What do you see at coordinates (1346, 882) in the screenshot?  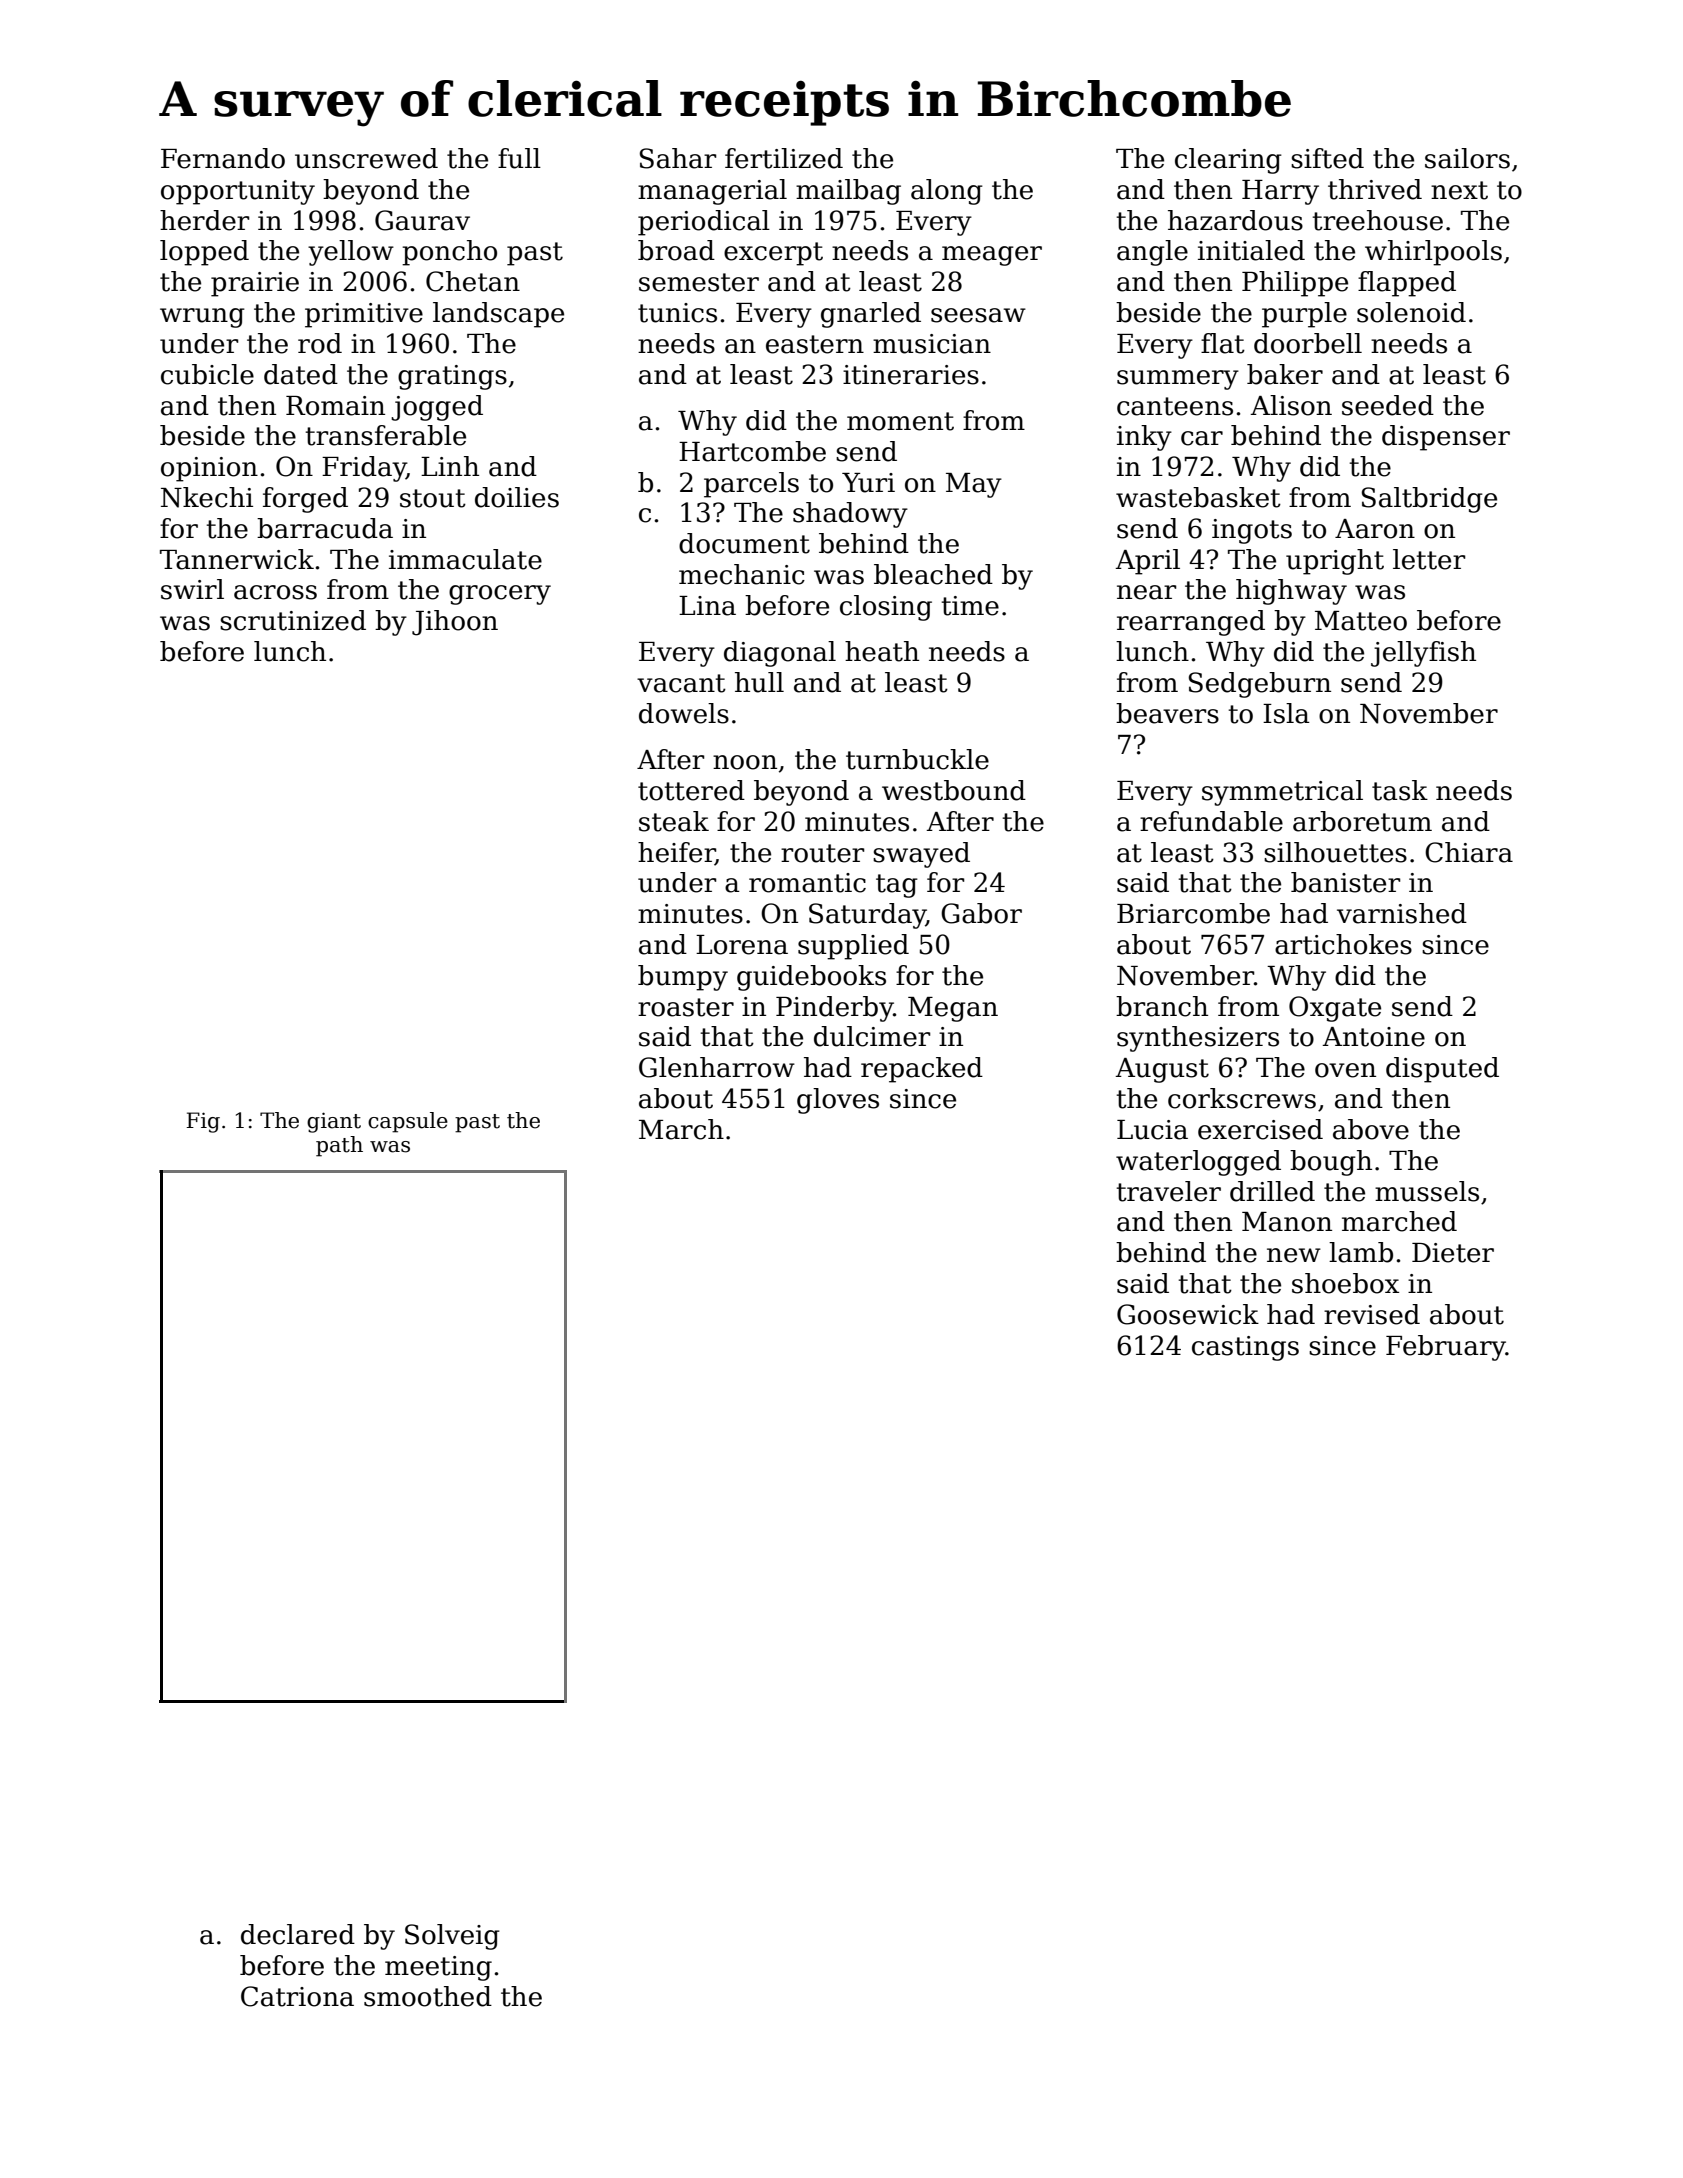 I see `banister` at bounding box center [1346, 882].
